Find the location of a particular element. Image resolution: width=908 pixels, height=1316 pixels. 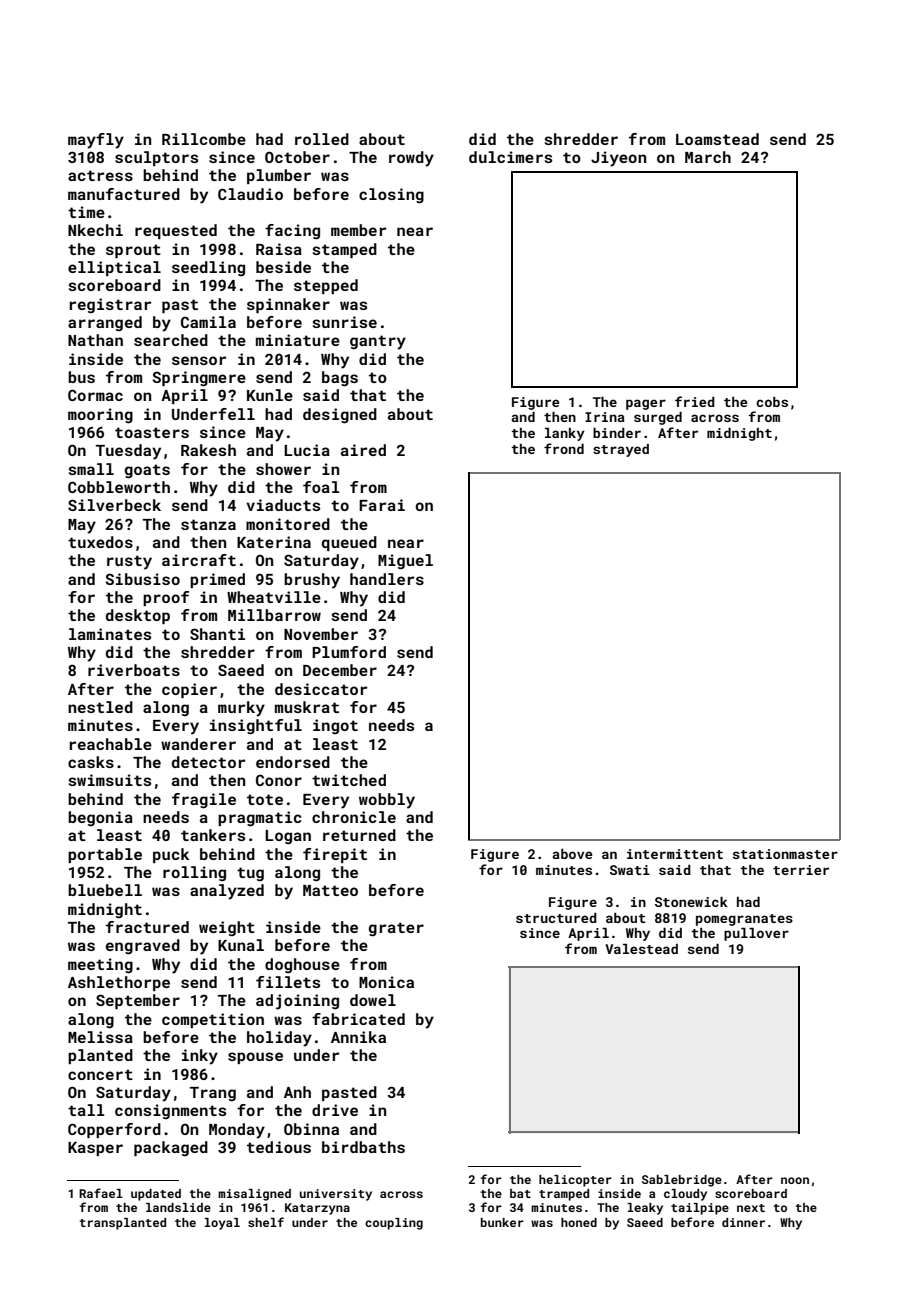

Rafael is located at coordinates (101, 1193).
